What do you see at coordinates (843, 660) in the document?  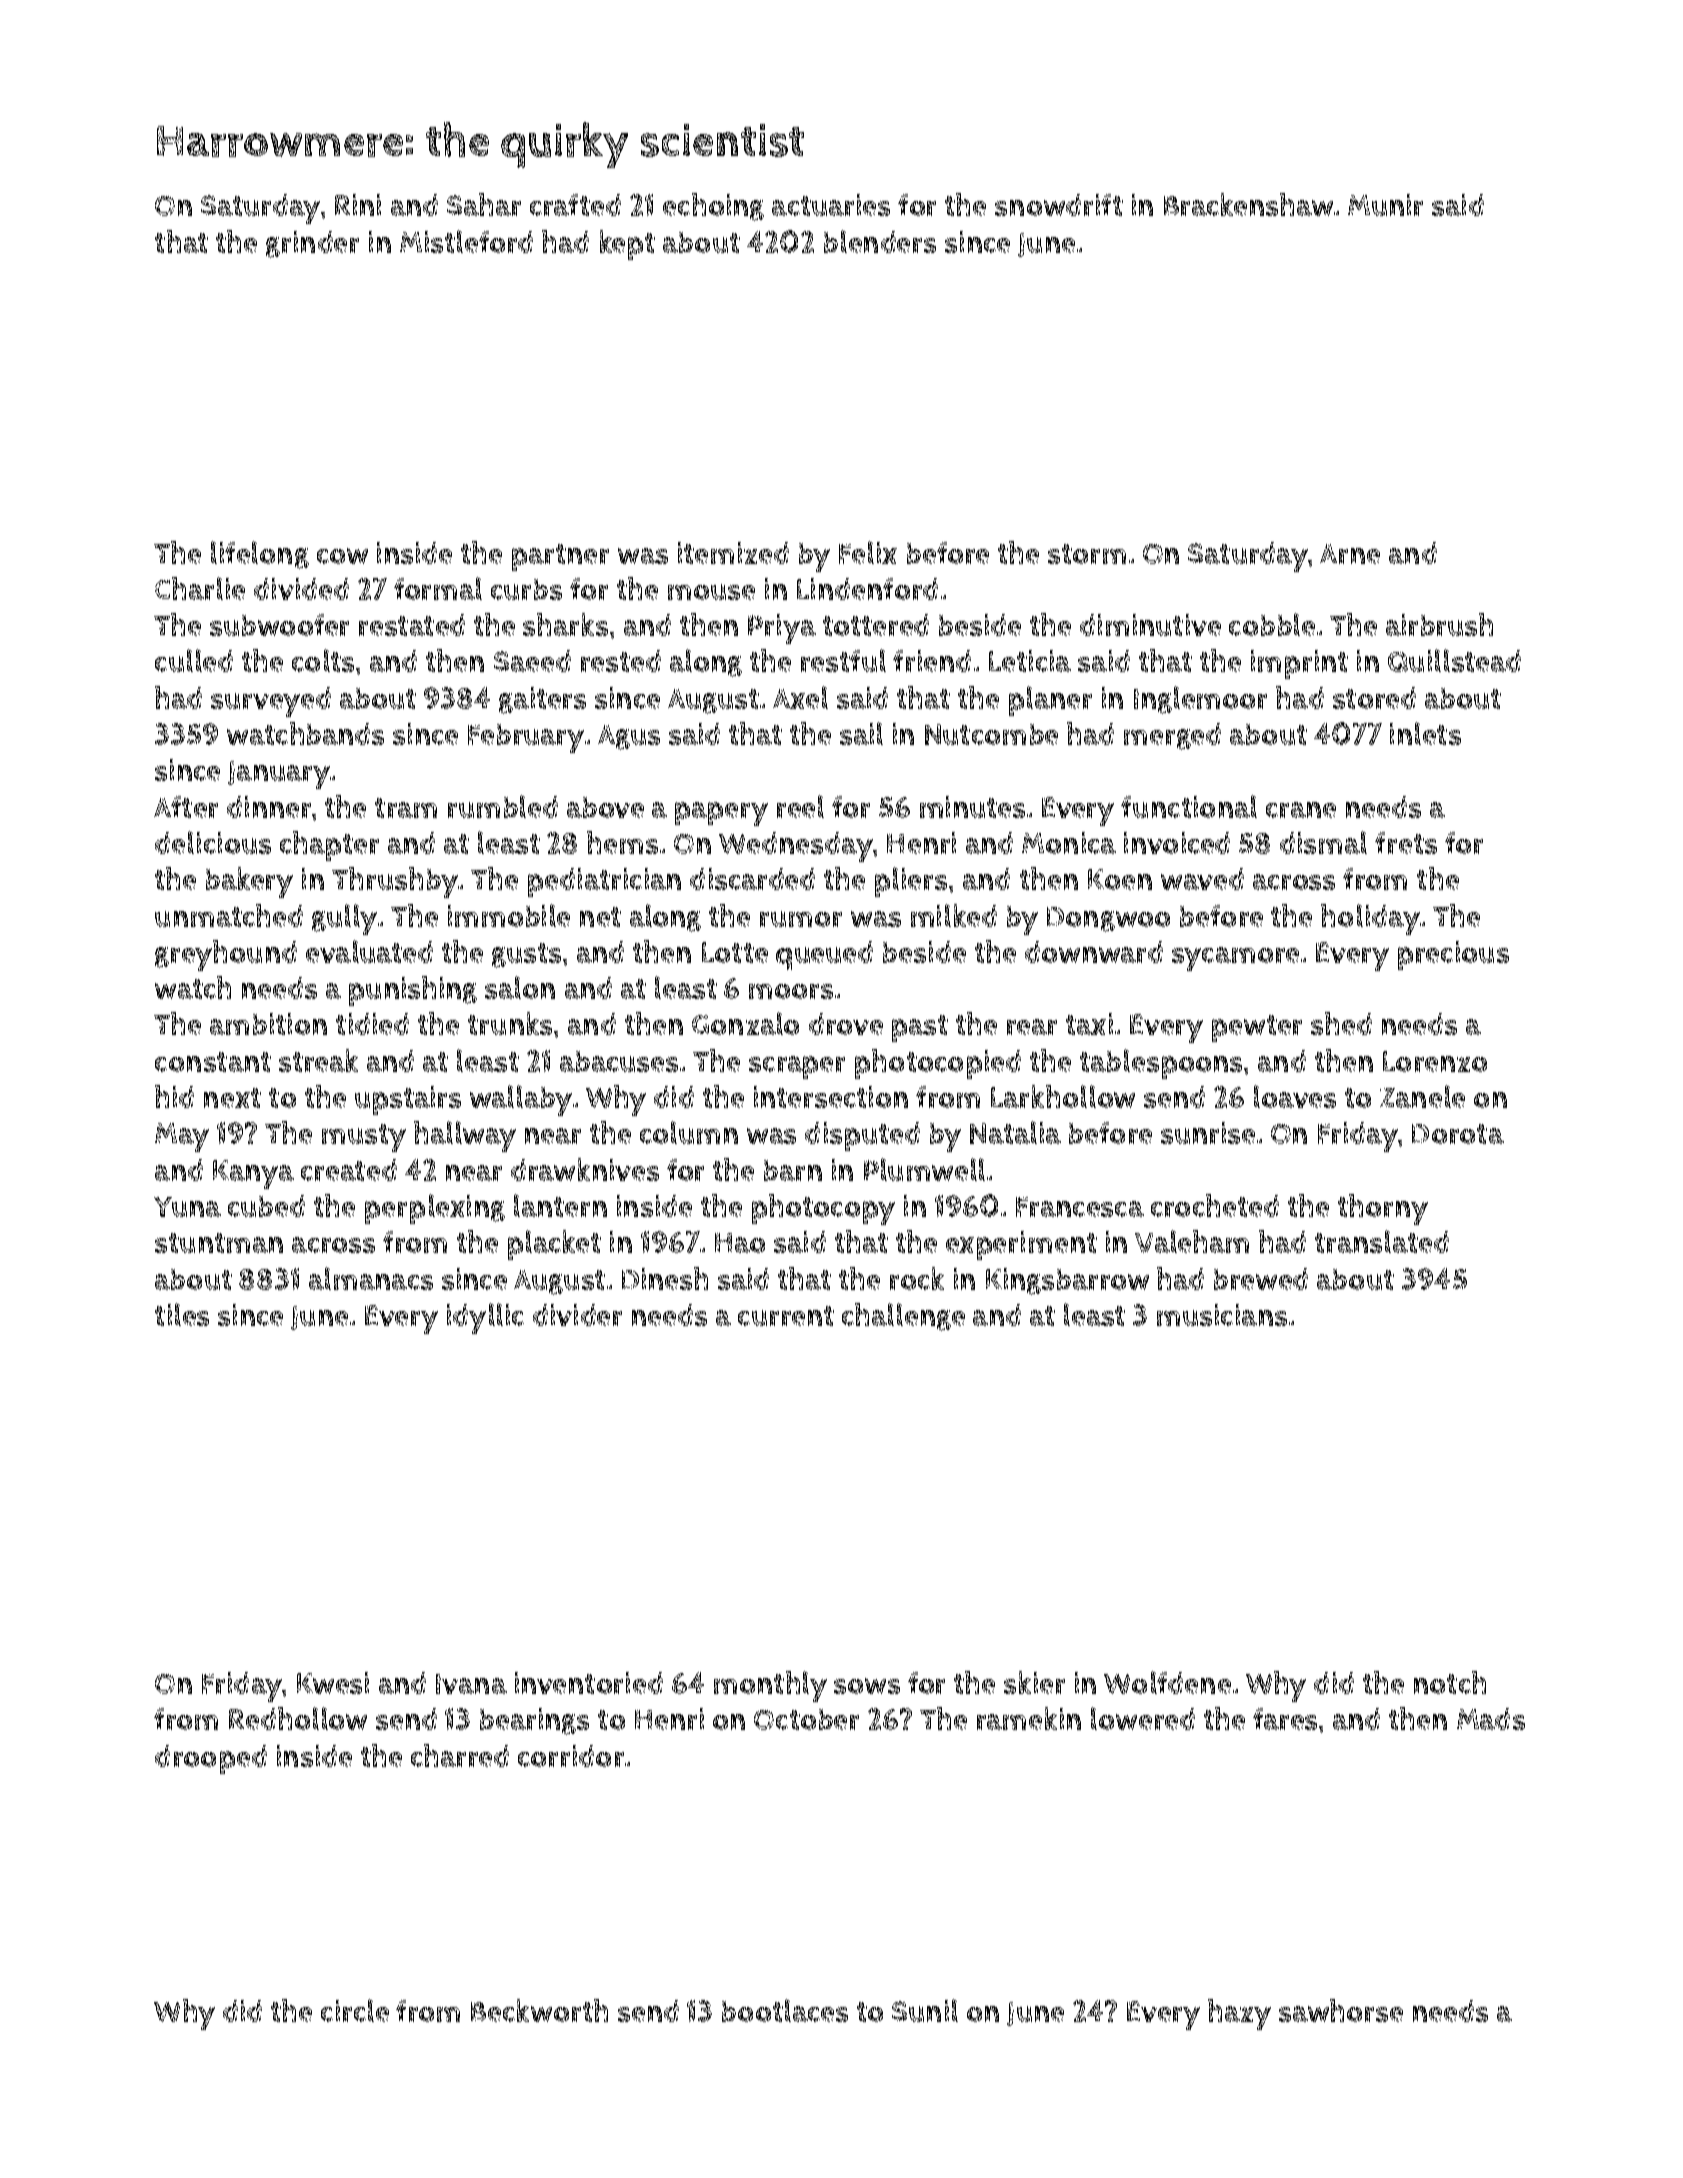 I see `restful` at bounding box center [843, 660].
